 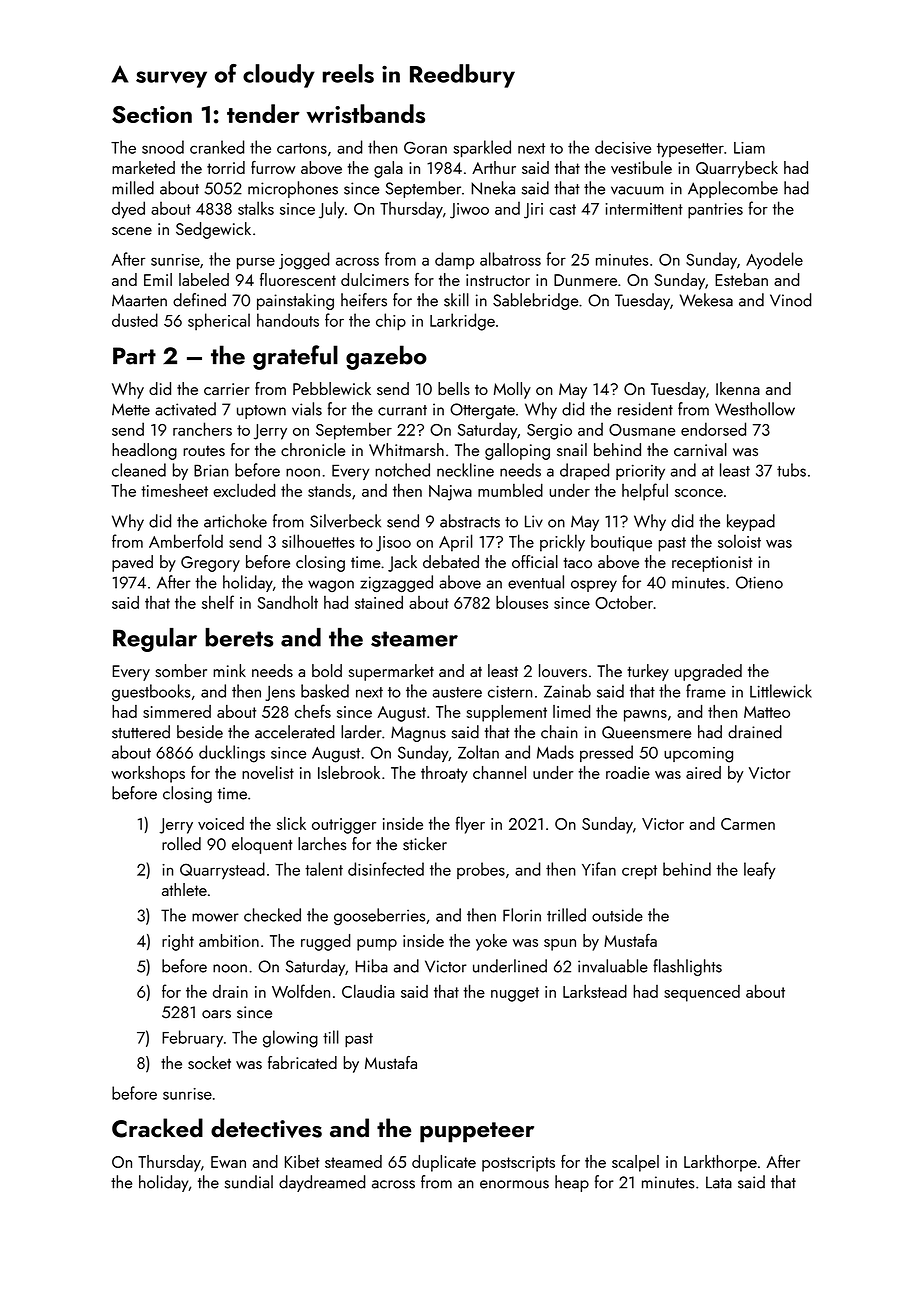 What do you see at coordinates (366, 114) in the page?
I see `wristbands` at bounding box center [366, 114].
